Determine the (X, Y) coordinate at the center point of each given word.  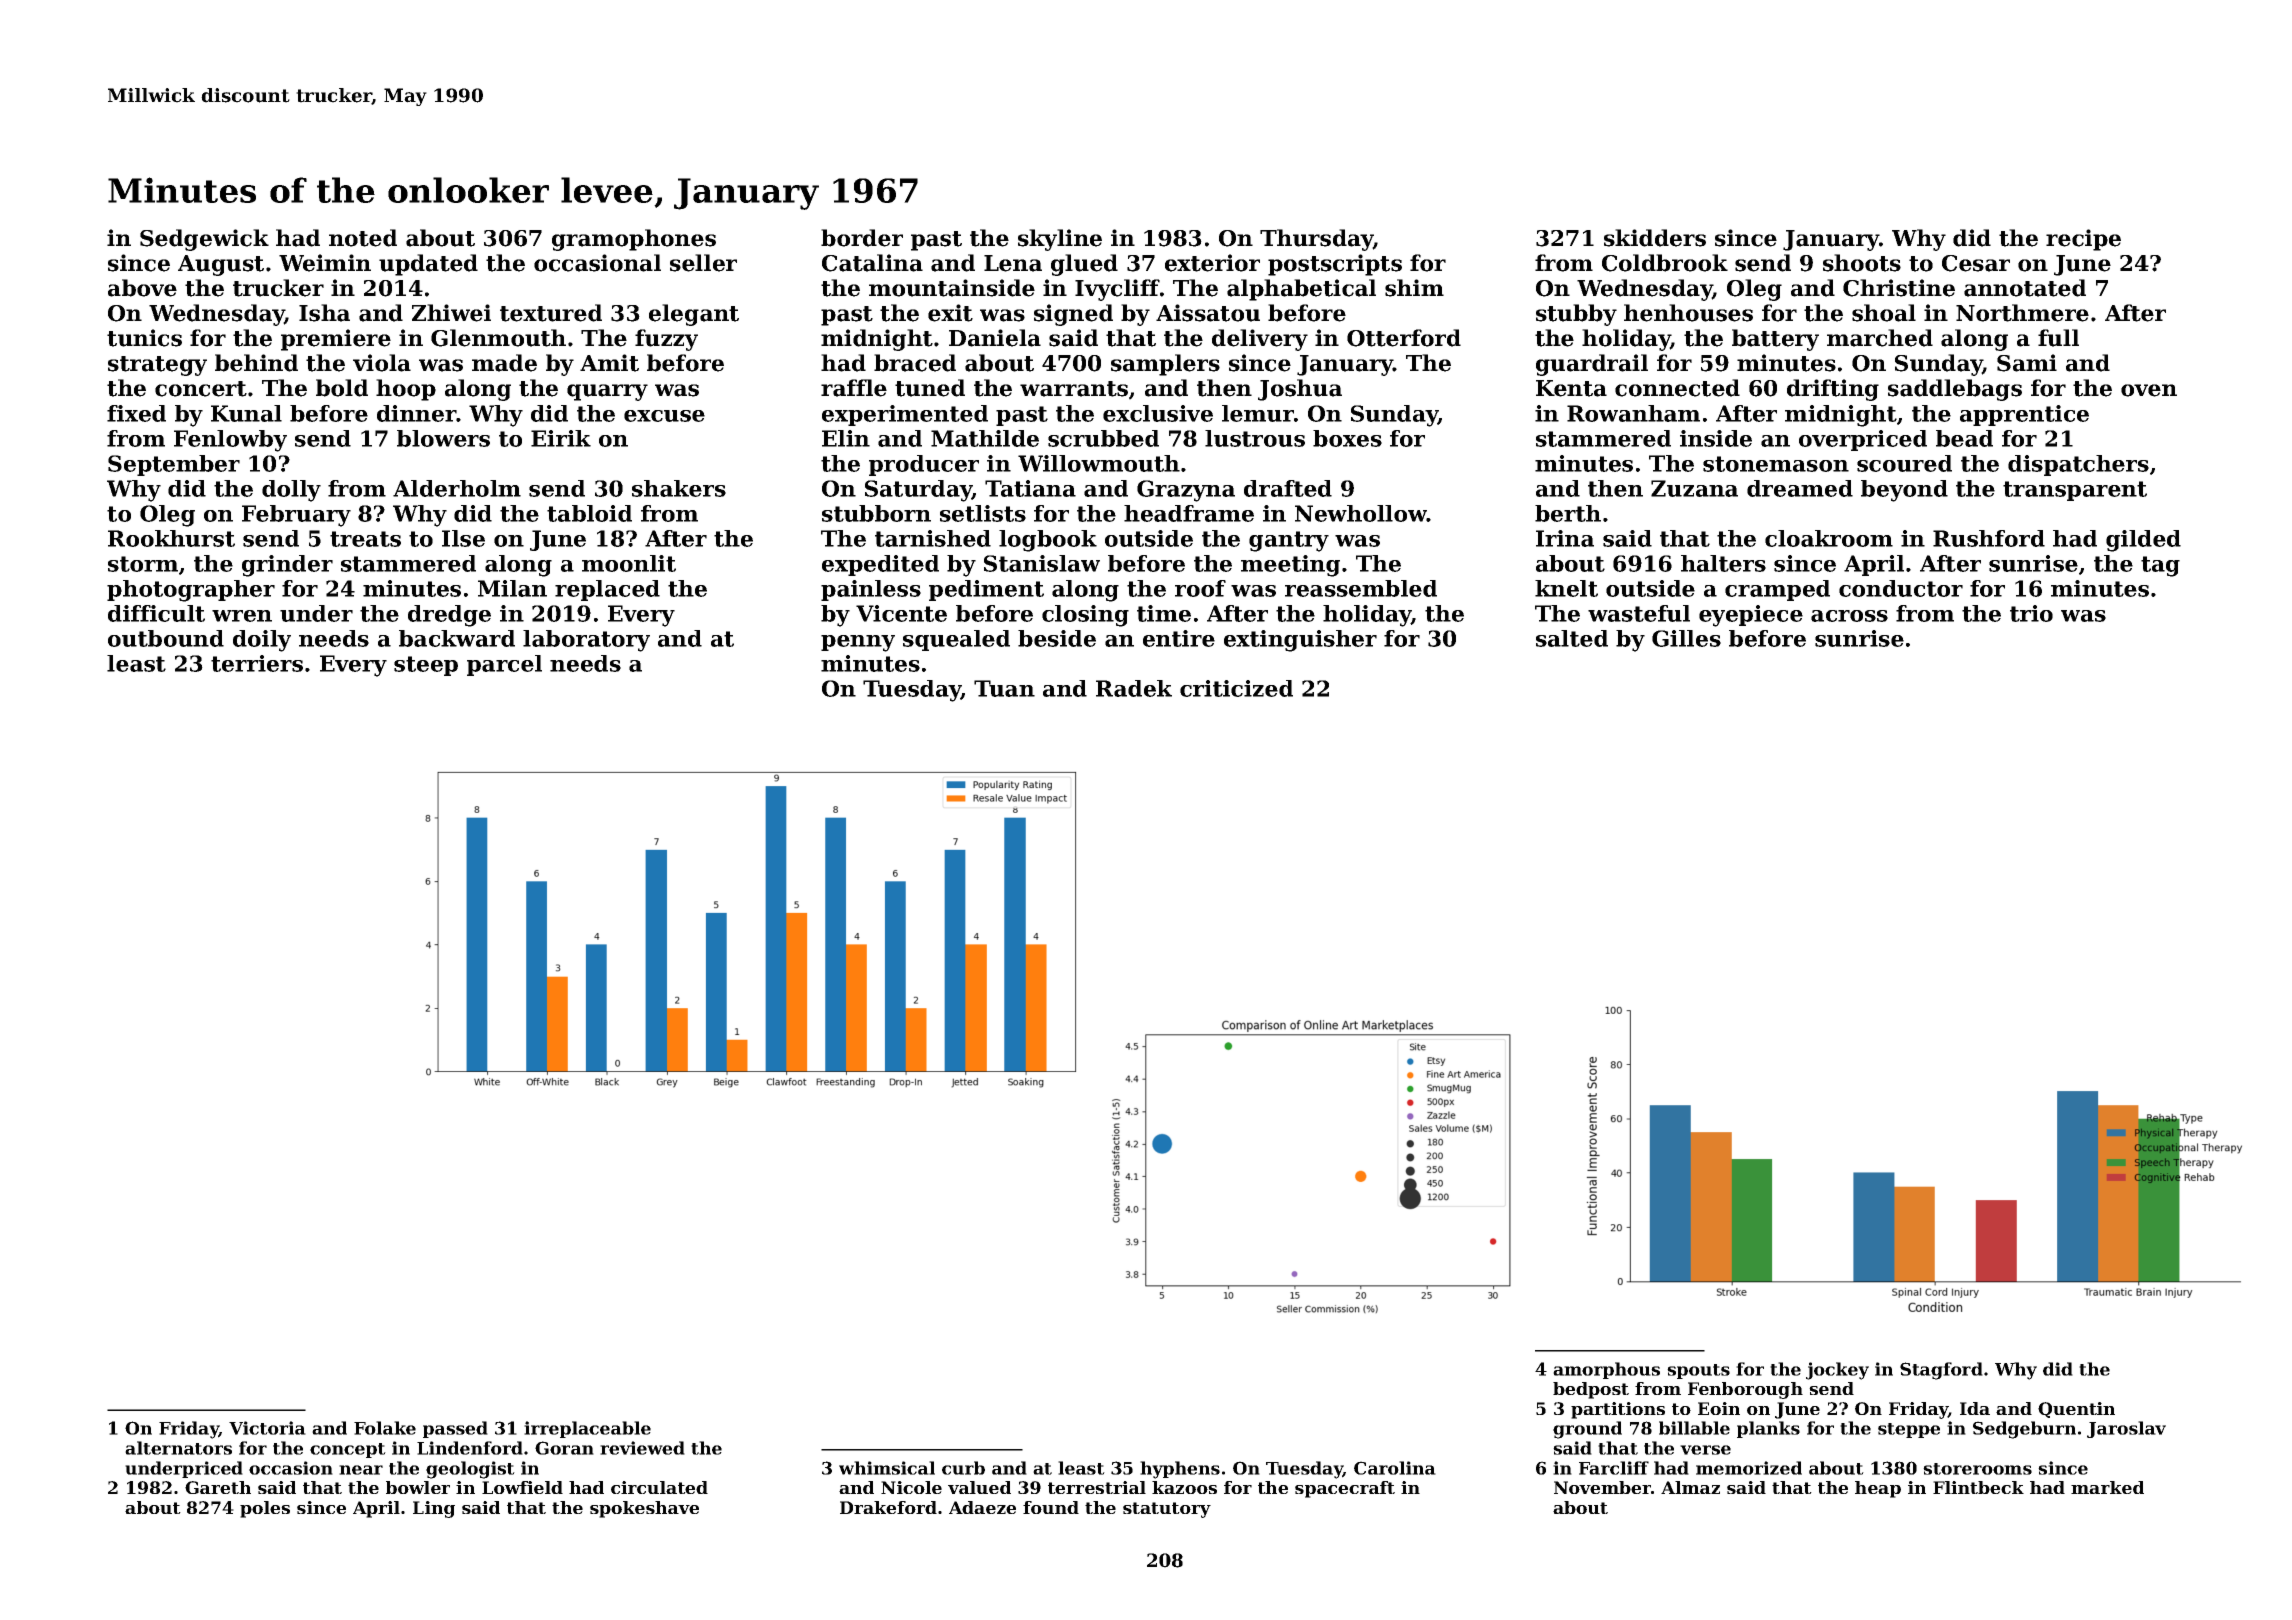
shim (1414, 288)
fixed (136, 413)
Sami (2027, 363)
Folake (385, 1428)
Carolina (1395, 1468)
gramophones (634, 240)
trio (2031, 613)
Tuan (1004, 688)
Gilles (1686, 638)
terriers (257, 663)
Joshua (1300, 390)
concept (348, 1450)
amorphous (1606, 1370)
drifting (1833, 390)
